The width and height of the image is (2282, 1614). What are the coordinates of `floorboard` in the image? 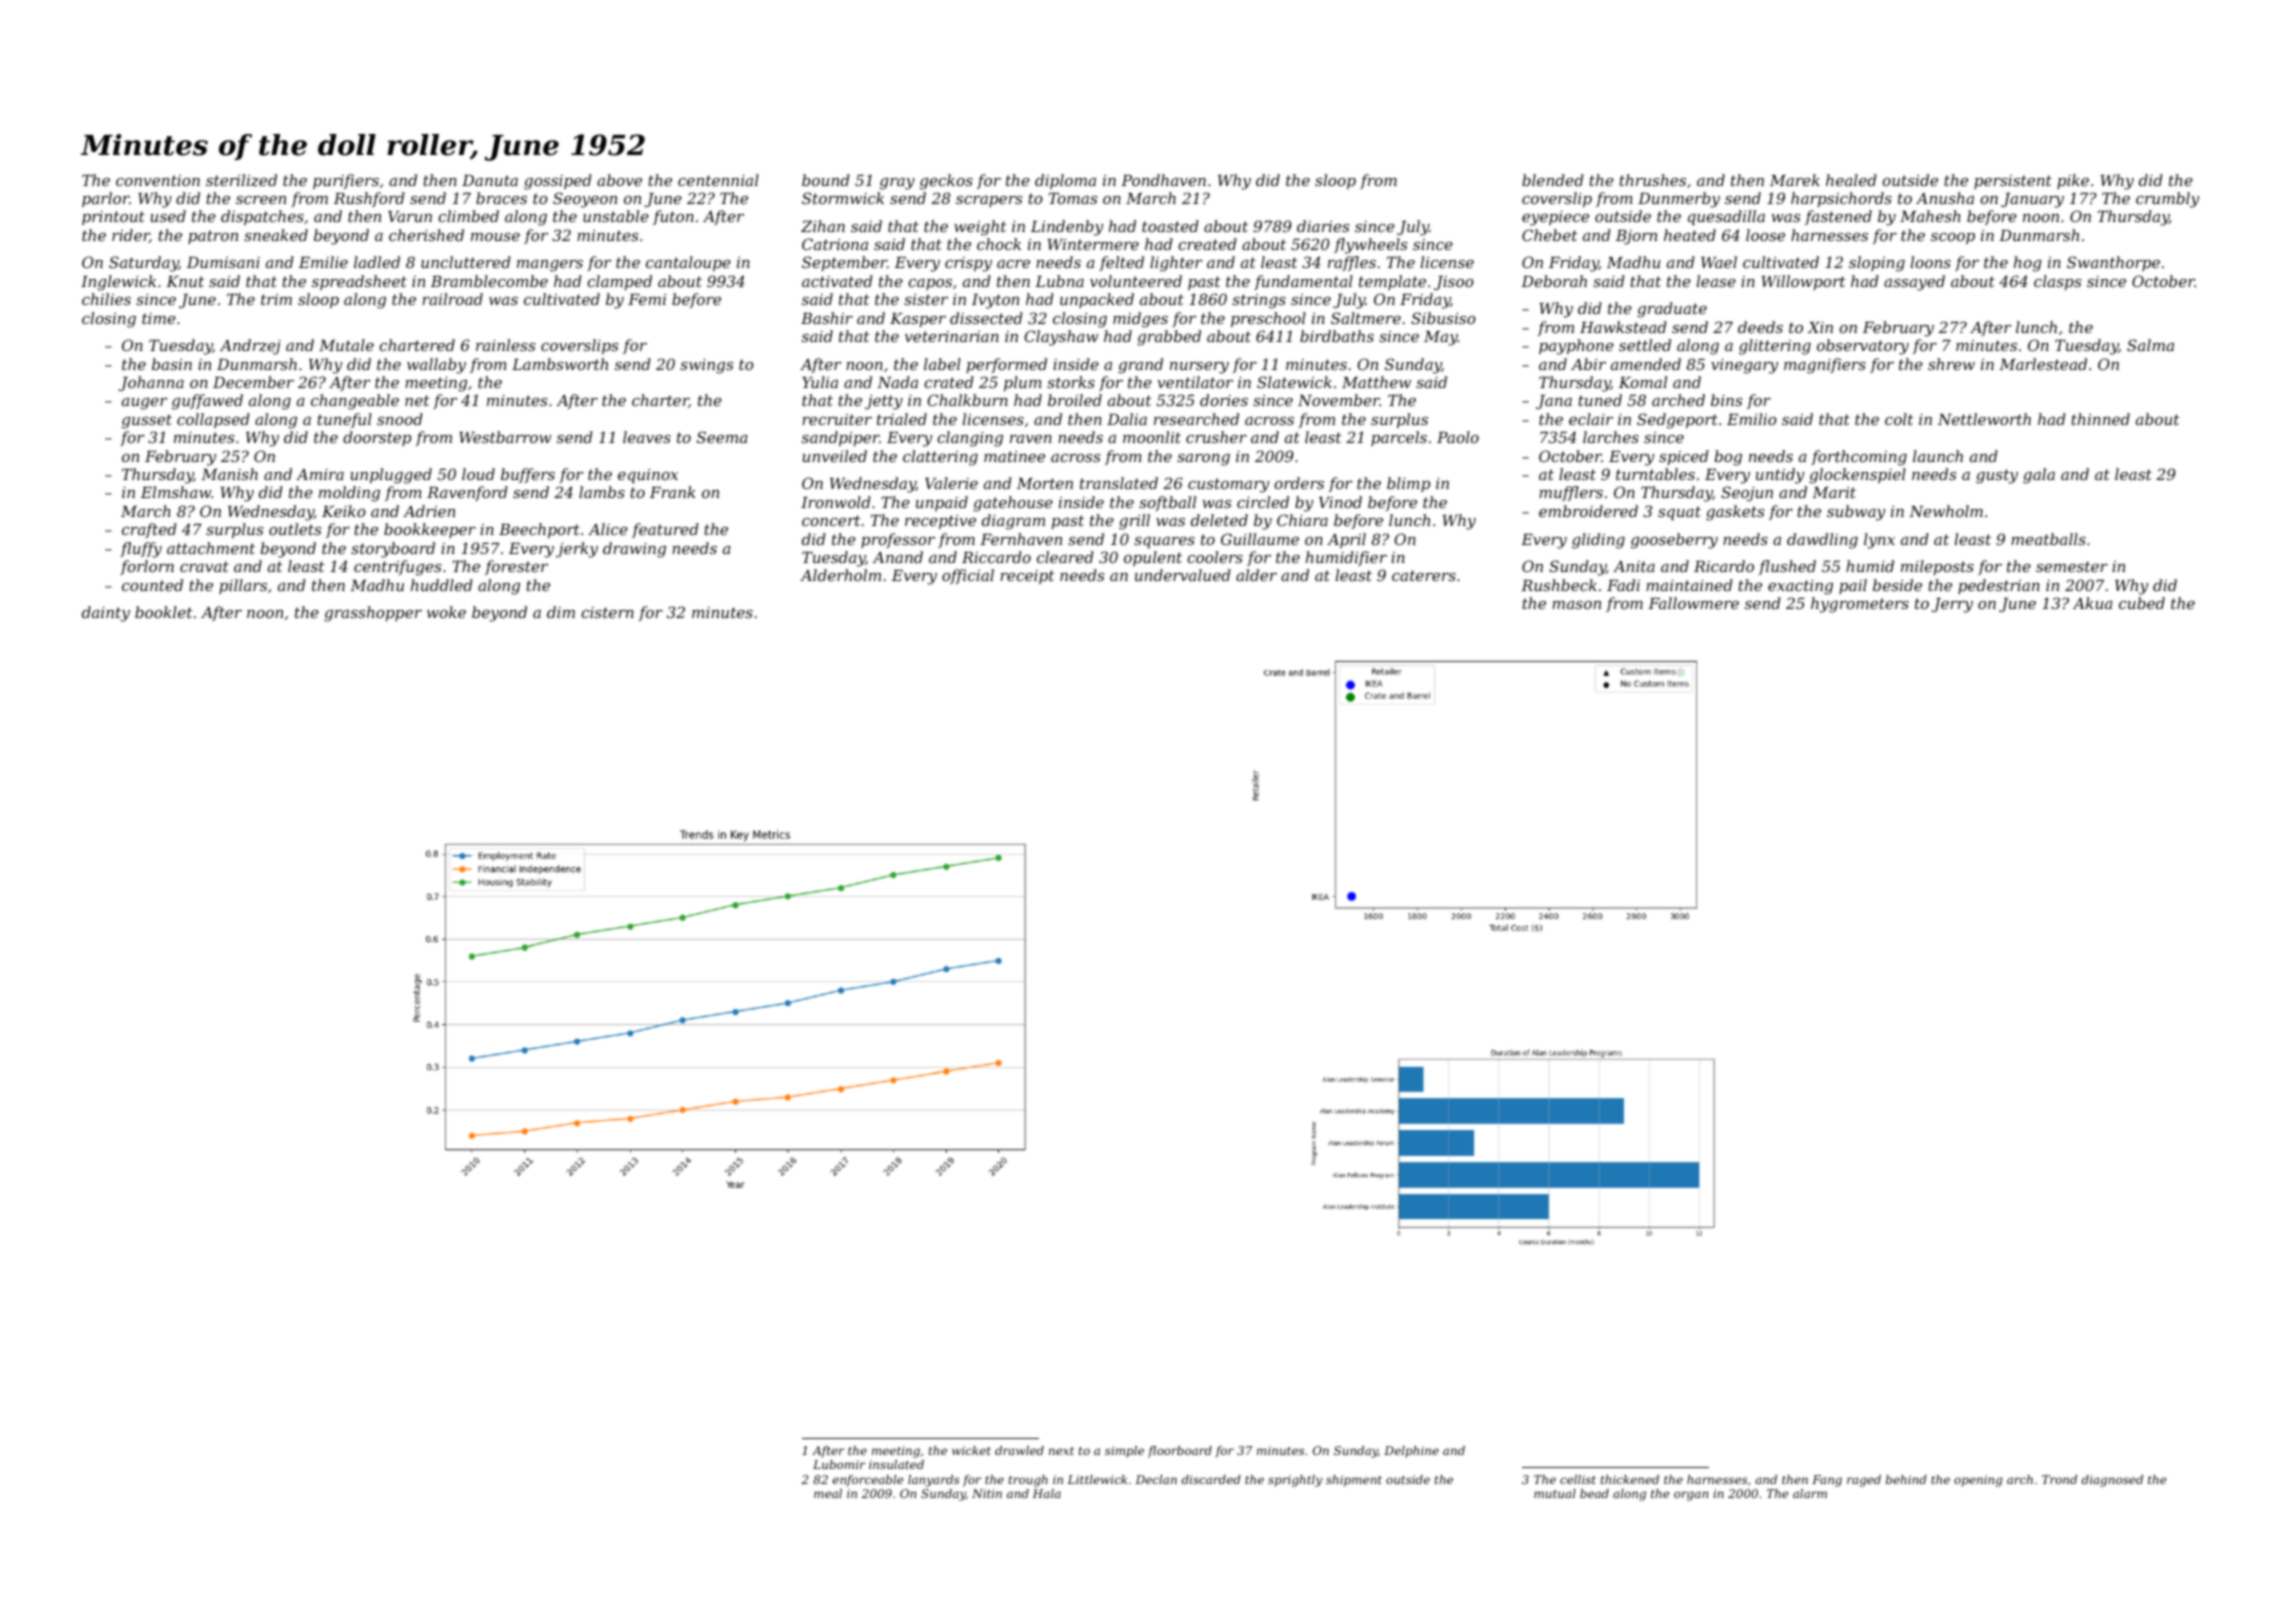 It's located at (1180, 1452).
